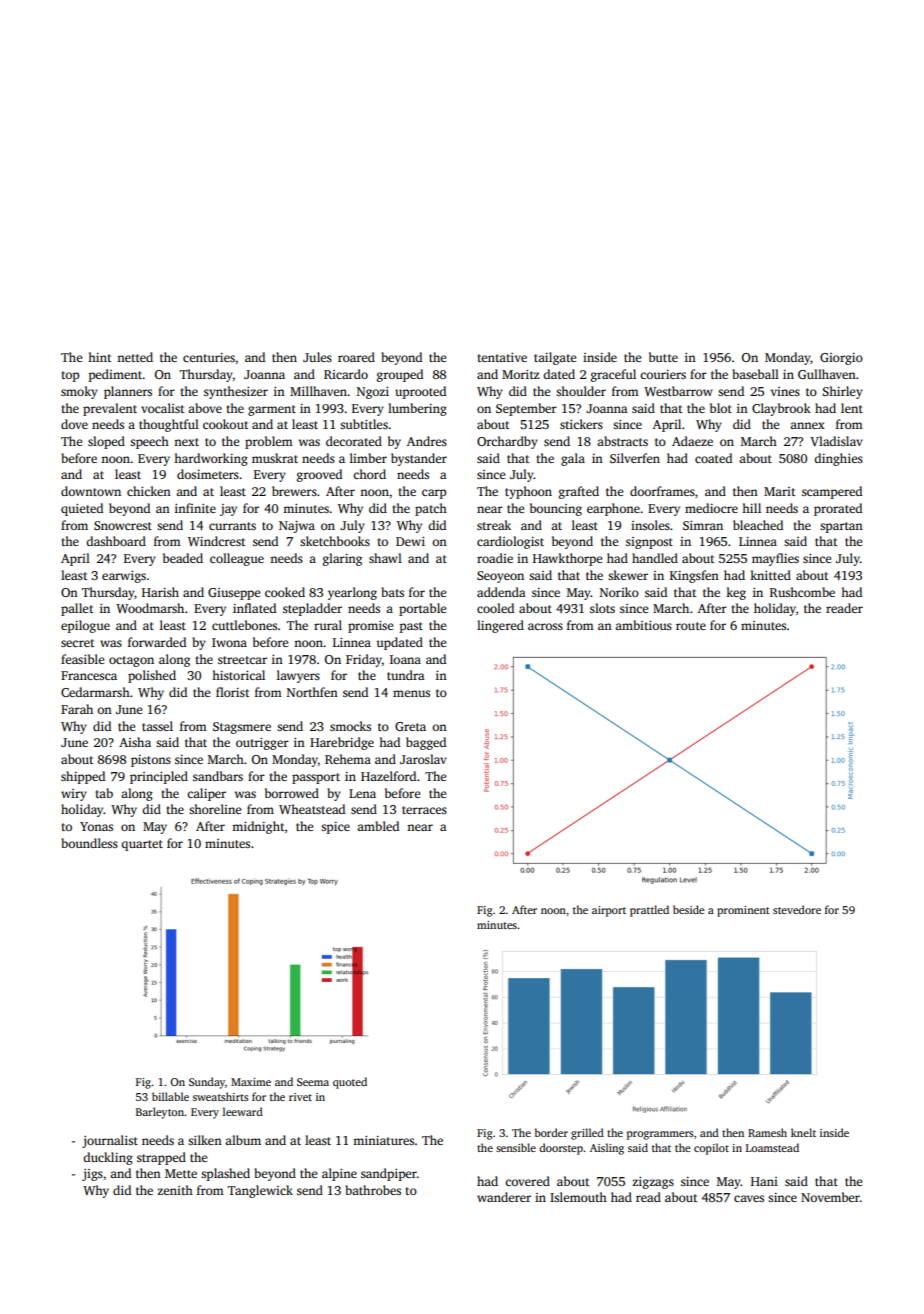  I want to click on Farah, so click(77, 709).
